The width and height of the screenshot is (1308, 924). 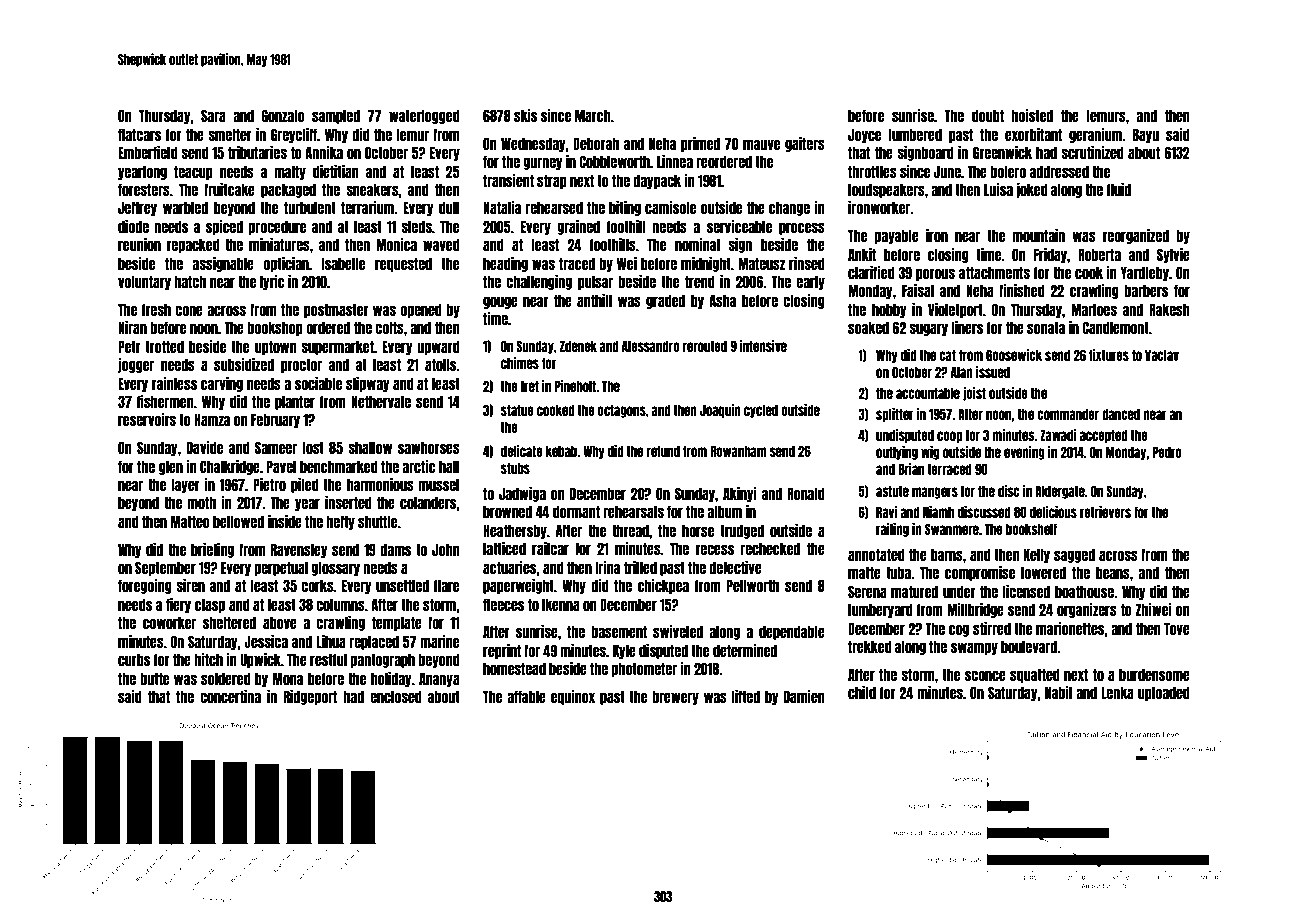 What do you see at coordinates (724, 511) in the screenshot?
I see `album` at bounding box center [724, 511].
